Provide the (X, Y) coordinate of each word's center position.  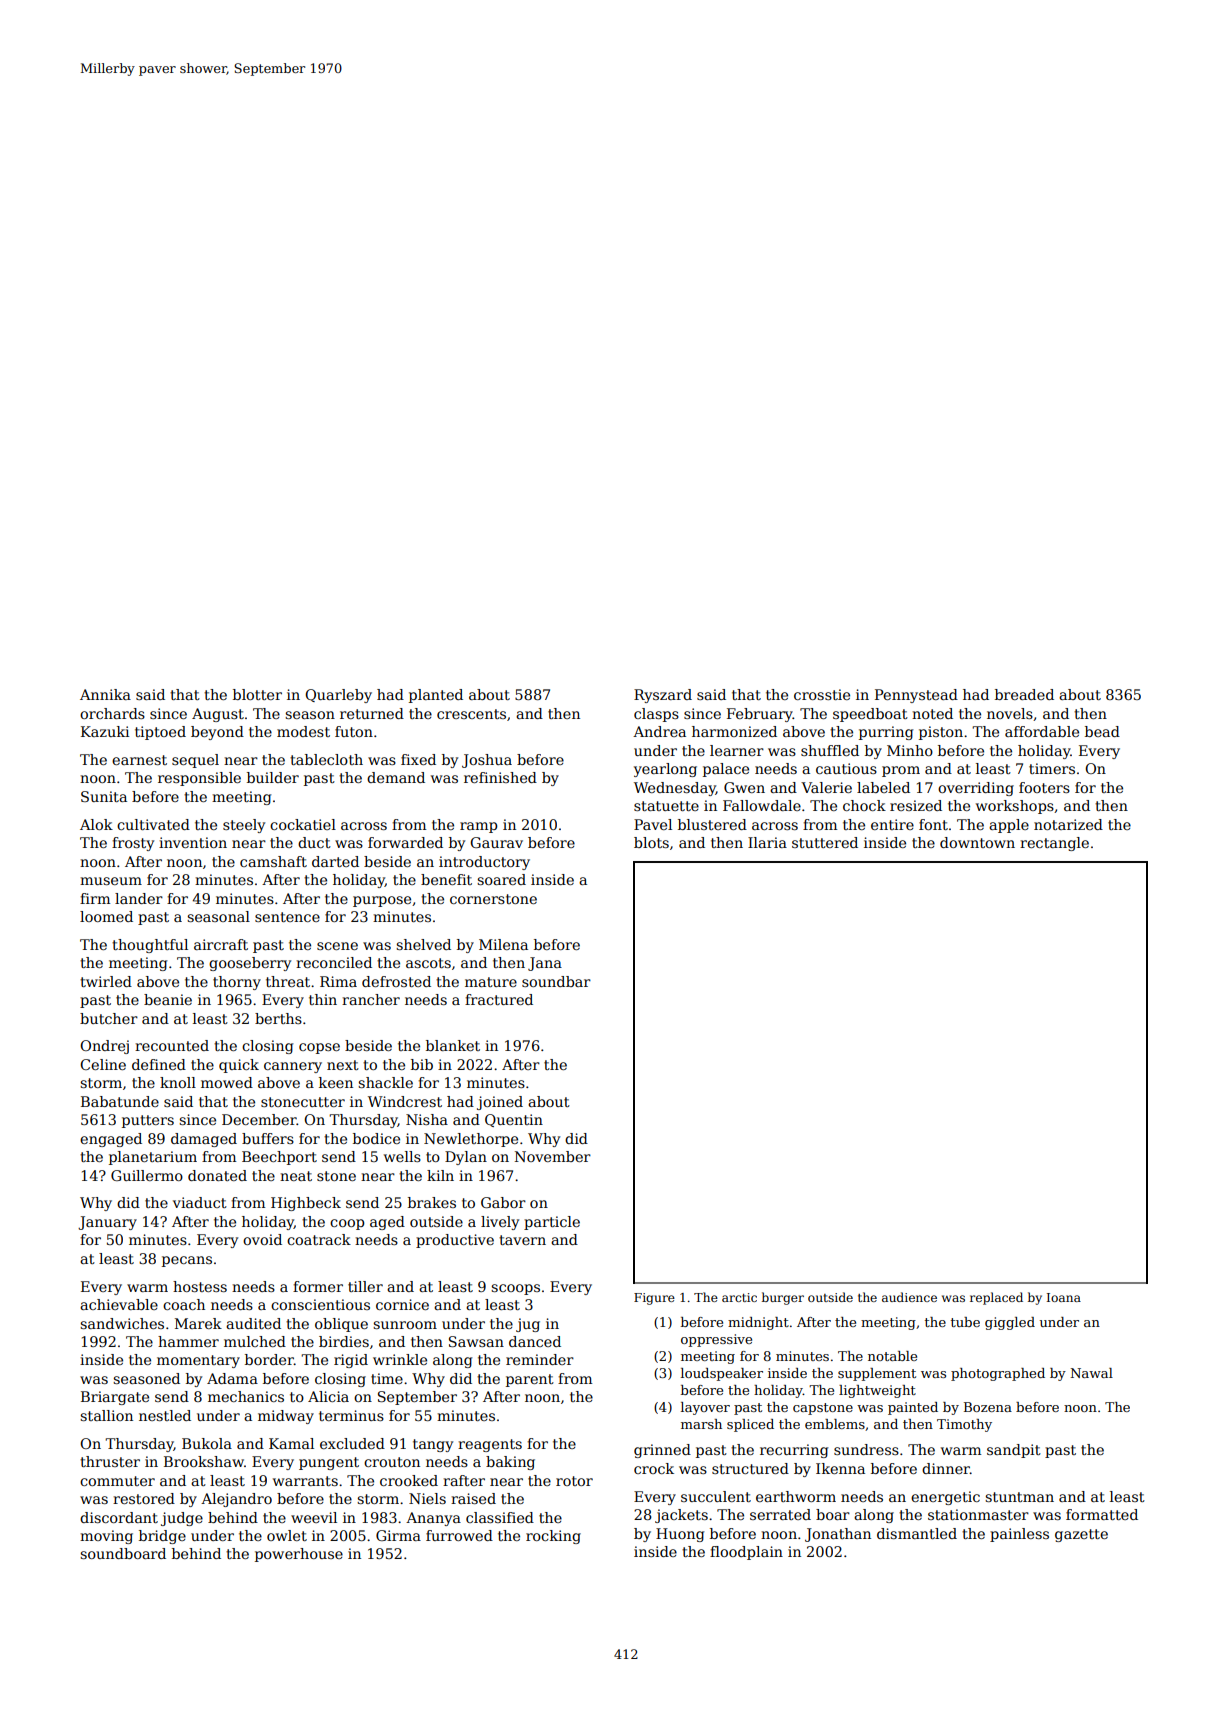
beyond (217, 733)
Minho (910, 750)
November (553, 1156)
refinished (500, 777)
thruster (110, 1461)
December (259, 1119)
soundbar (556, 981)
